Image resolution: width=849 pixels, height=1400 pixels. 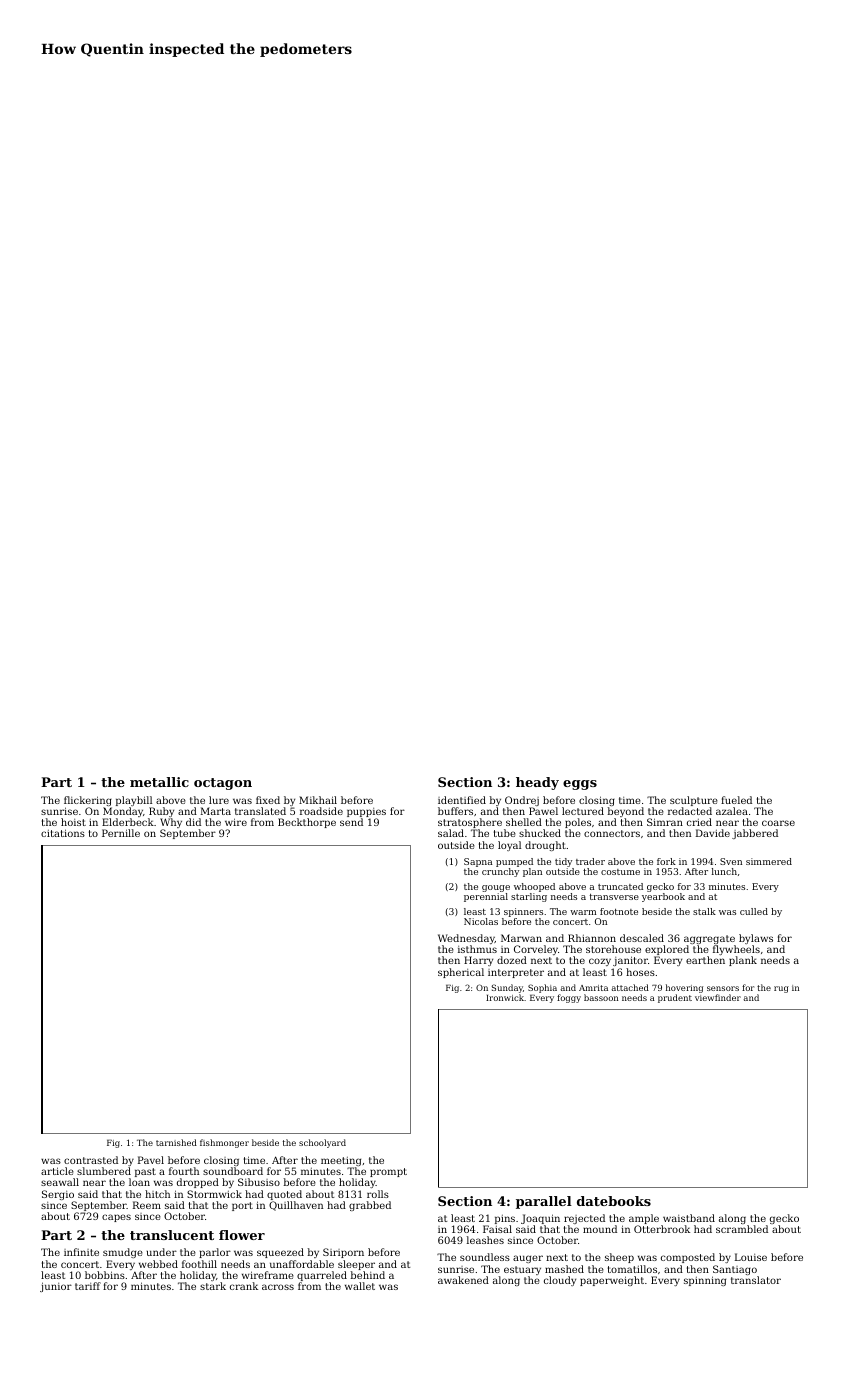 I want to click on Ironwick, so click(x=505, y=997).
